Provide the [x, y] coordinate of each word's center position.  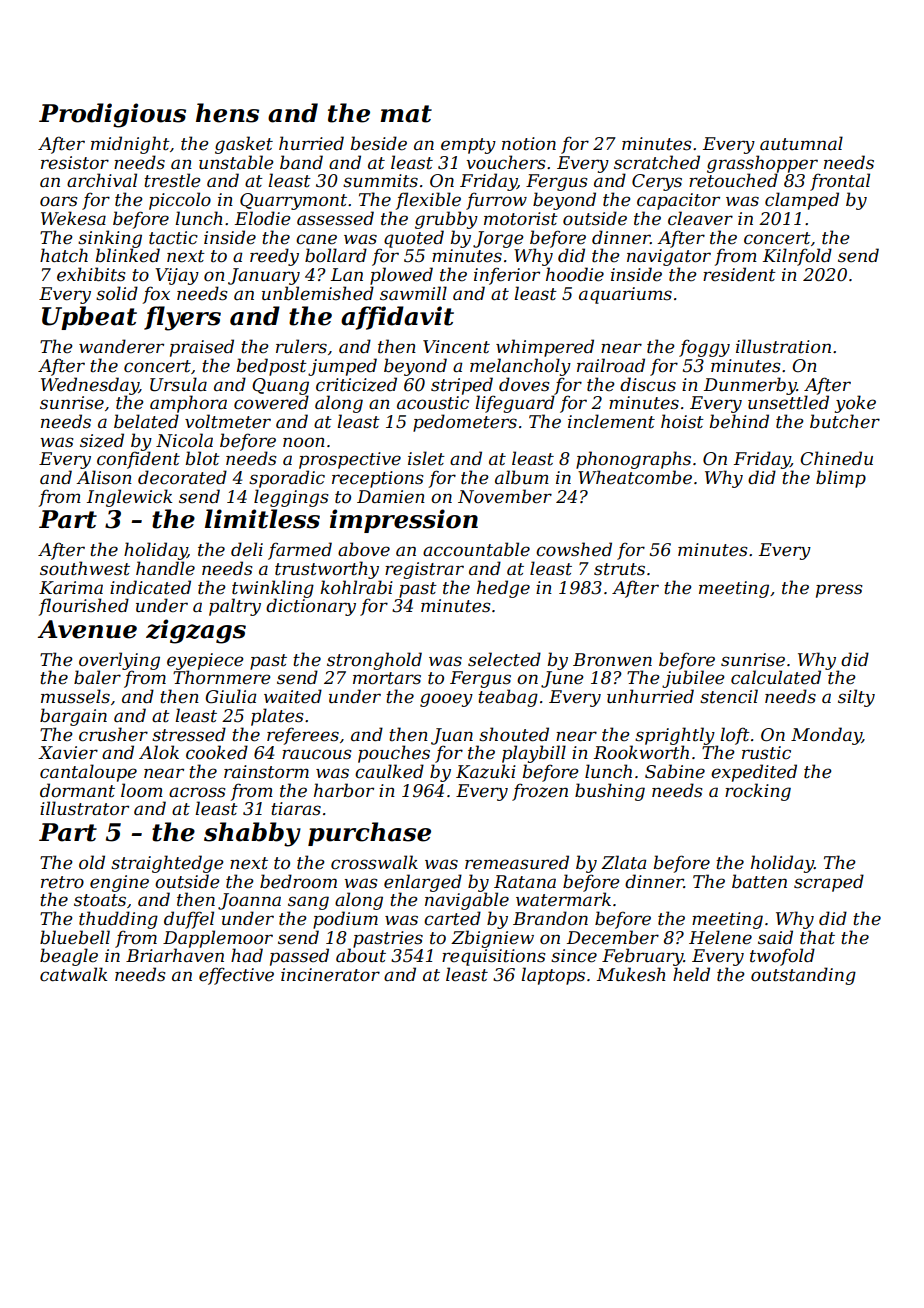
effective [236, 976]
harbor [344, 790]
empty [468, 146]
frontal [840, 182]
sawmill [413, 293]
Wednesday [90, 386]
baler [97, 677]
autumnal [801, 143]
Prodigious [112, 115]
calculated [776, 677]
